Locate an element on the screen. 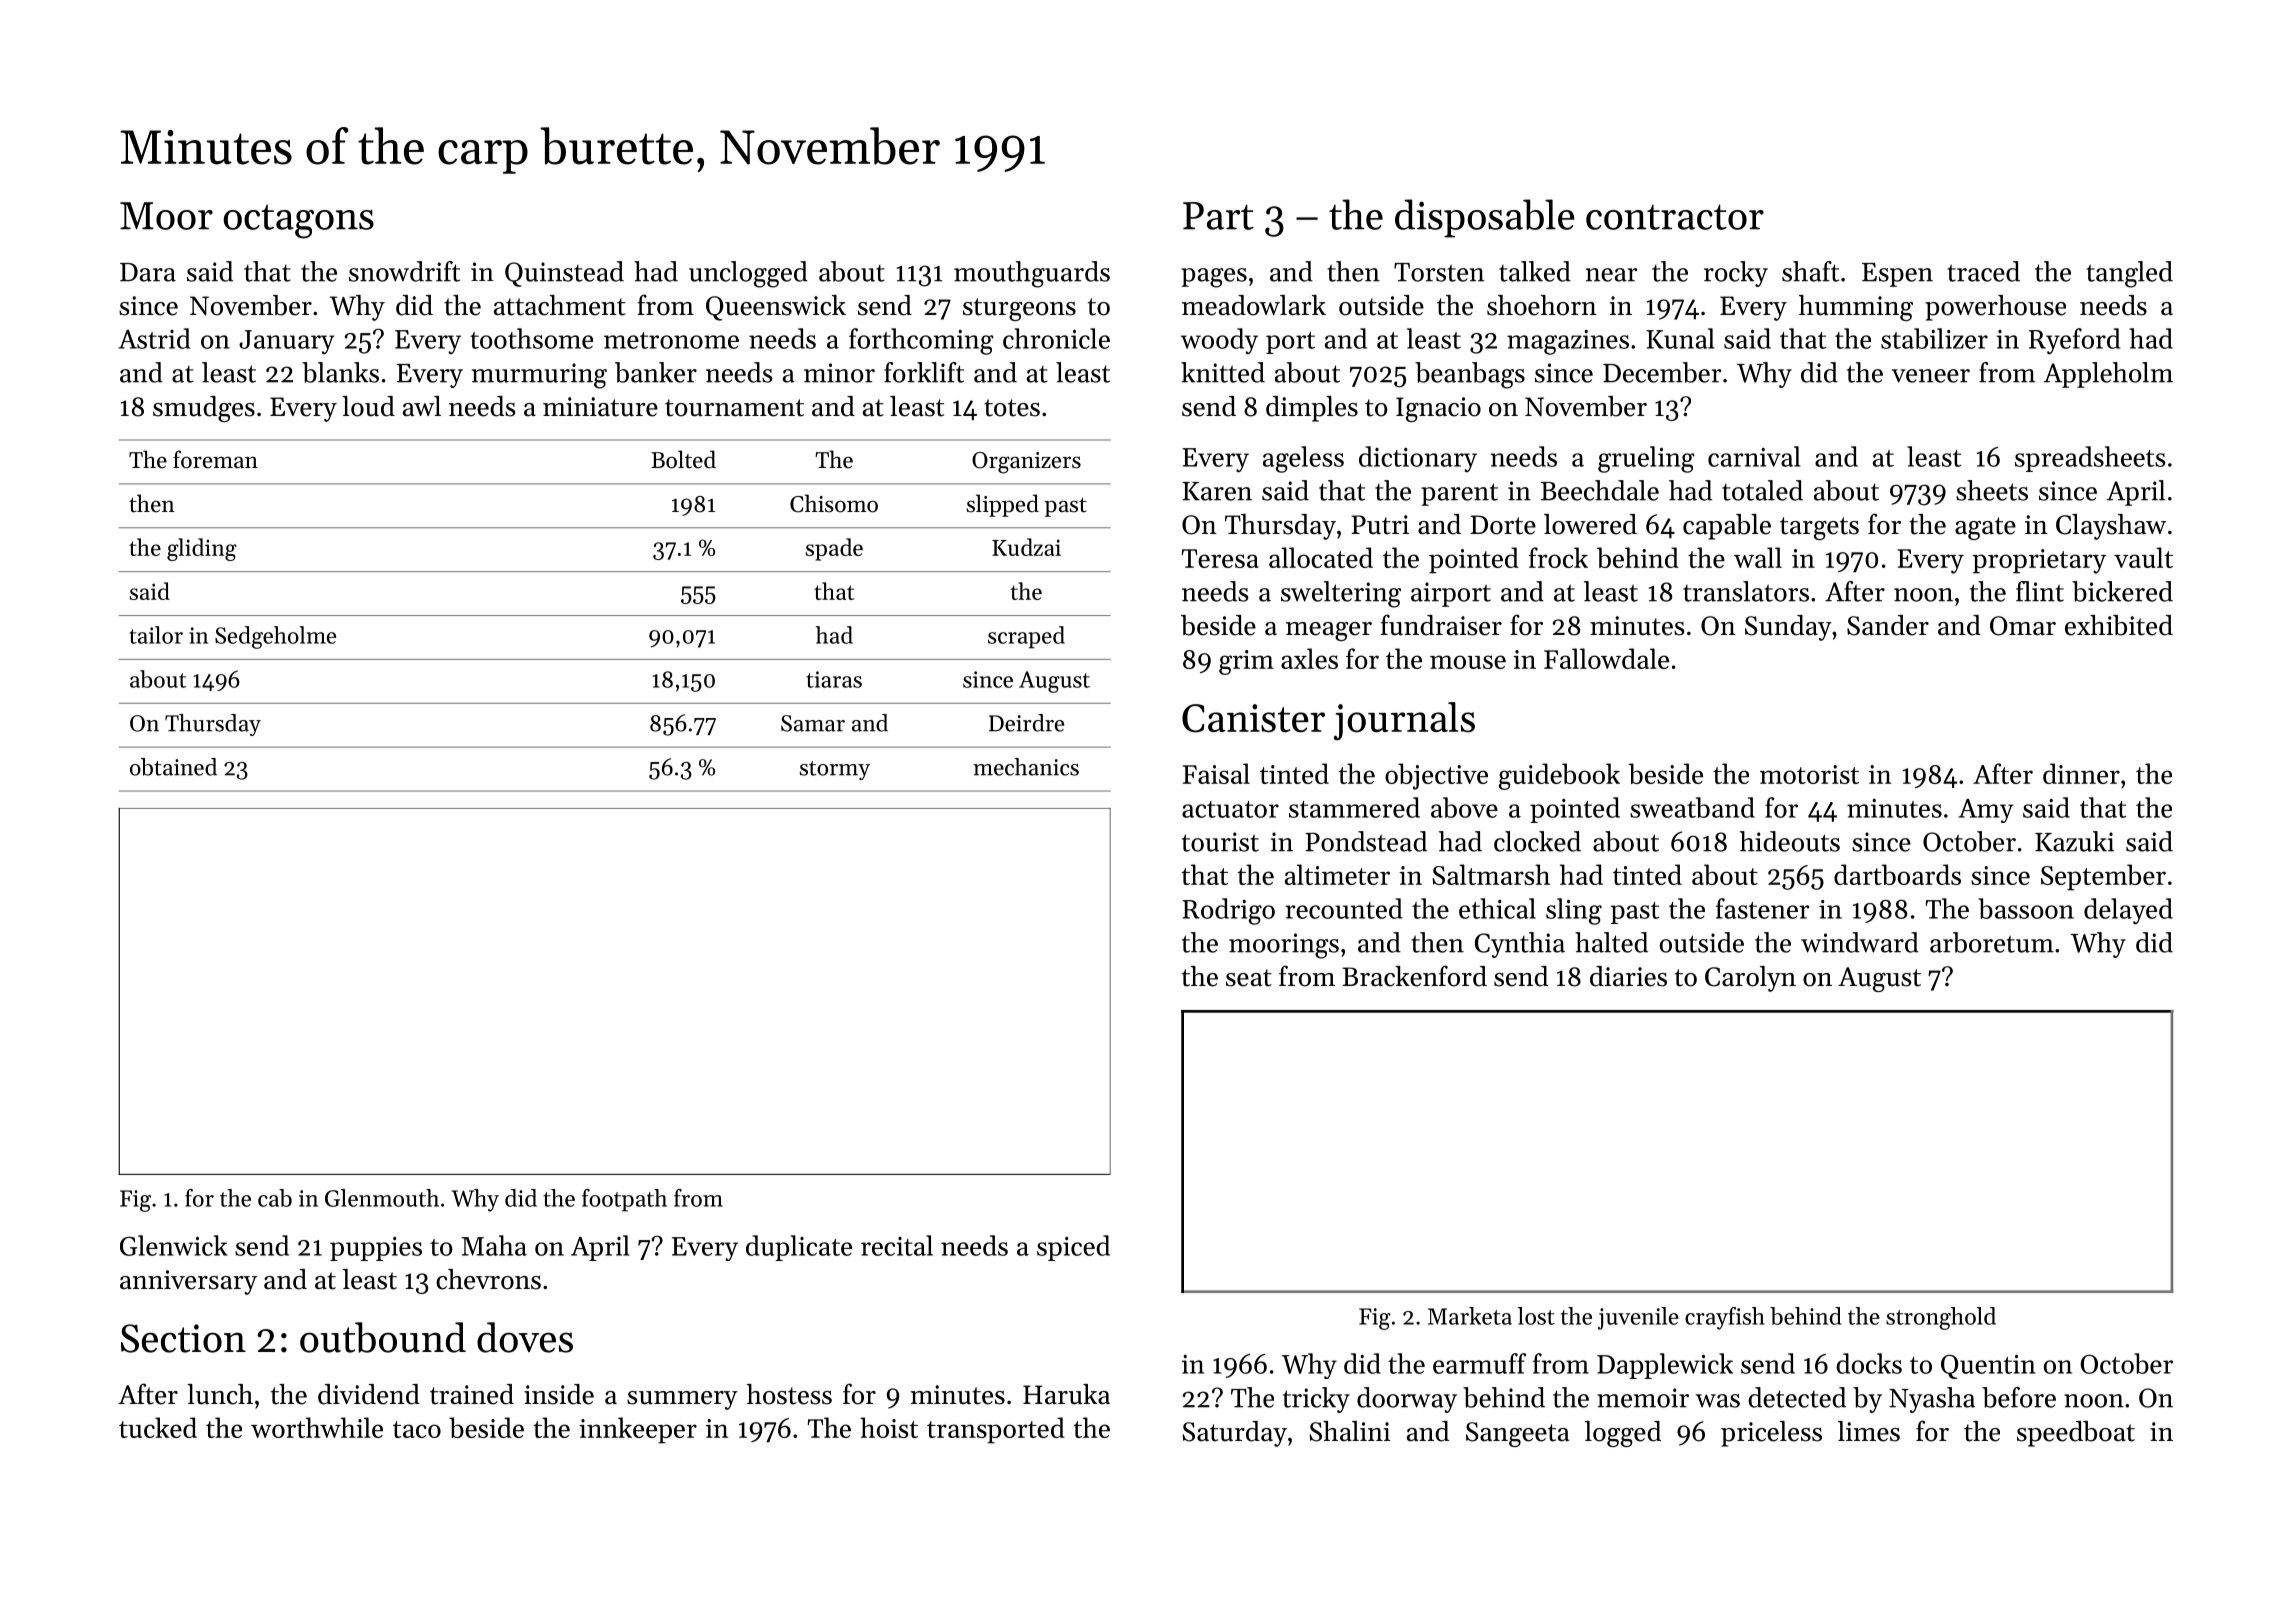 This screenshot has width=2292, height=1620. totes is located at coordinates (1012, 408).
